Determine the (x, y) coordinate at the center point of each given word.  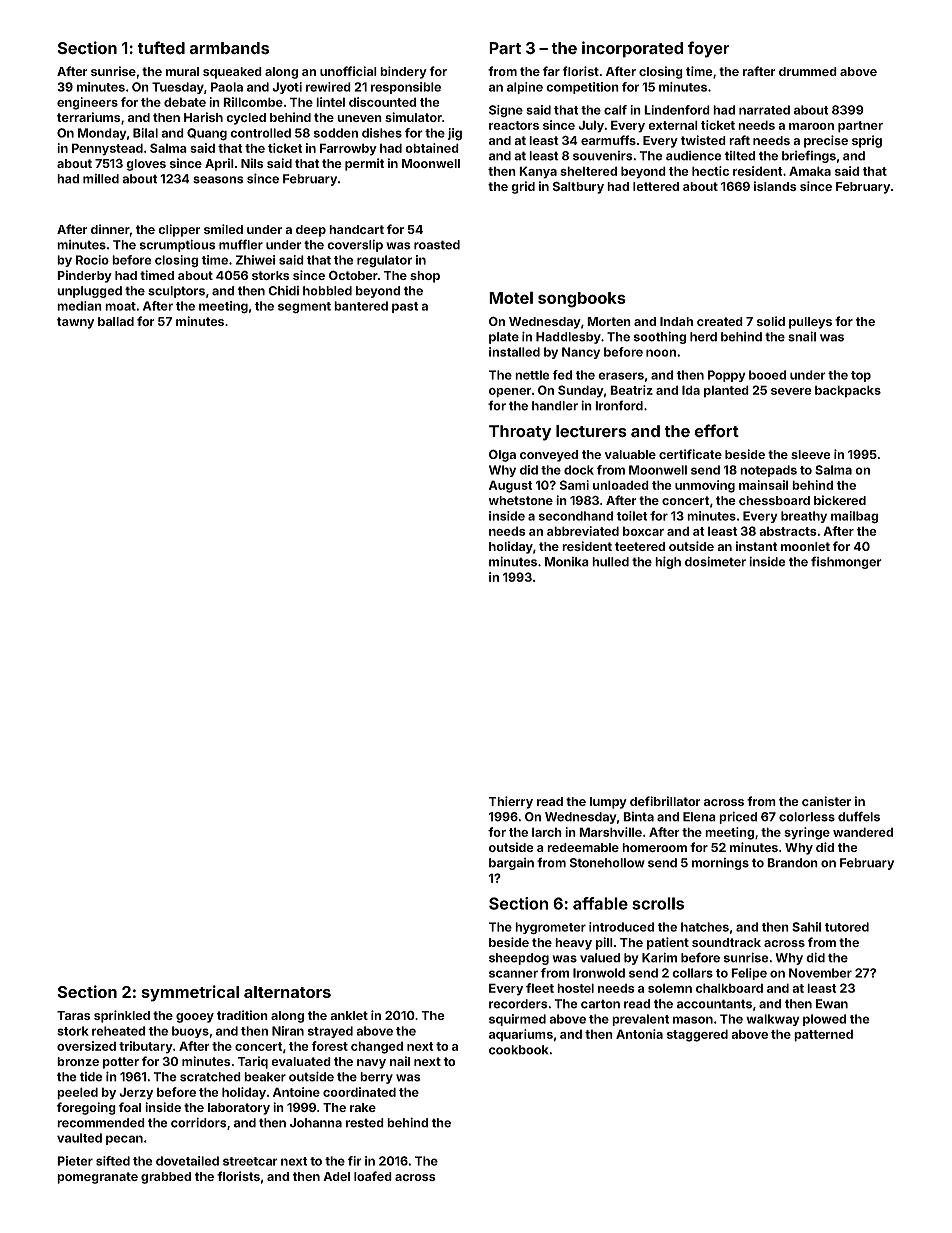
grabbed (166, 1178)
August (511, 486)
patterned (823, 1035)
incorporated (632, 49)
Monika (567, 562)
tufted (161, 48)
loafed (373, 1176)
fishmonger (846, 562)
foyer (709, 49)
